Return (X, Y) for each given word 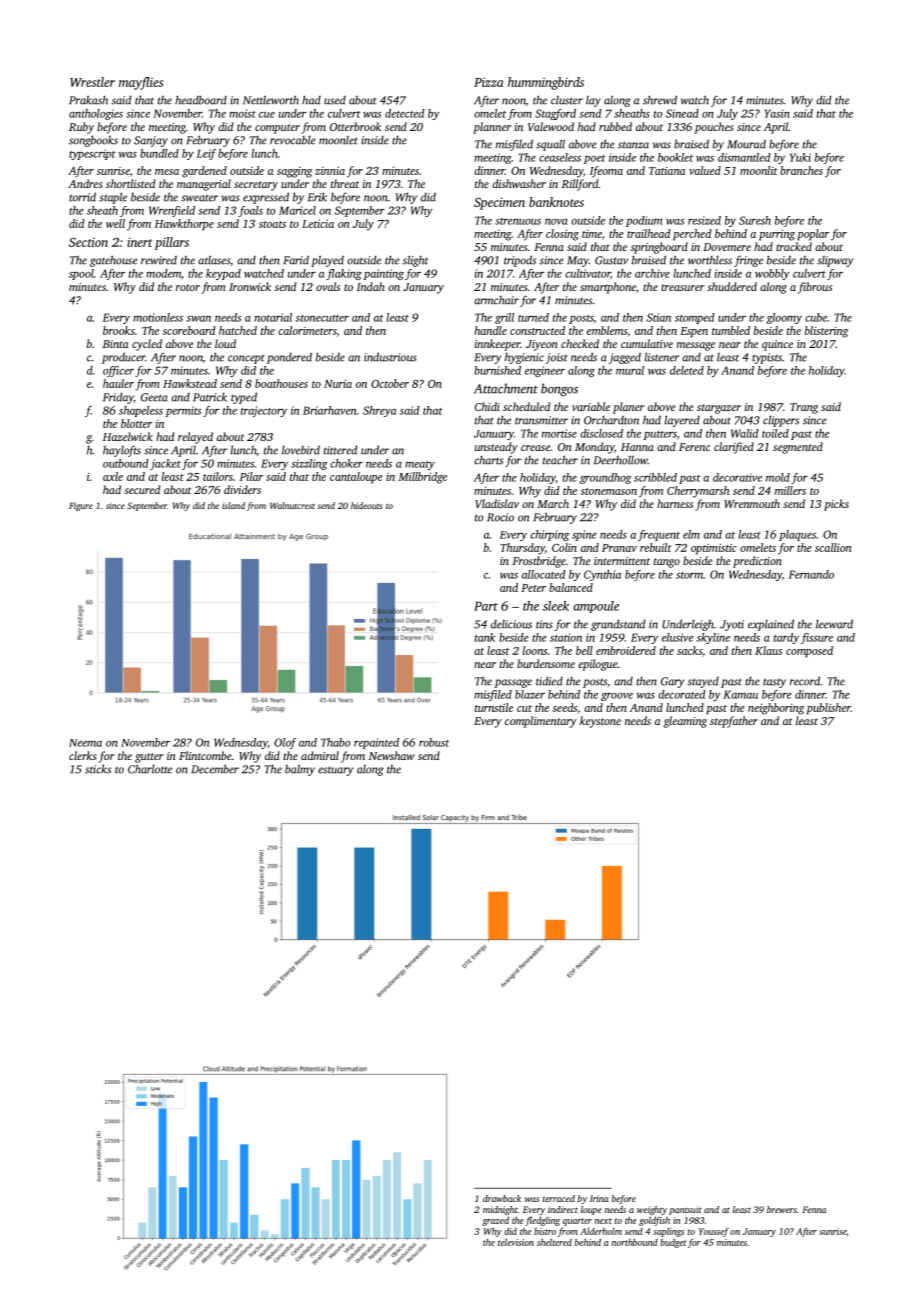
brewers (782, 1209)
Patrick (210, 397)
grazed (495, 1221)
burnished (497, 370)
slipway (835, 261)
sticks (98, 769)
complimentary (541, 722)
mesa (167, 172)
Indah (371, 286)
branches (801, 170)
